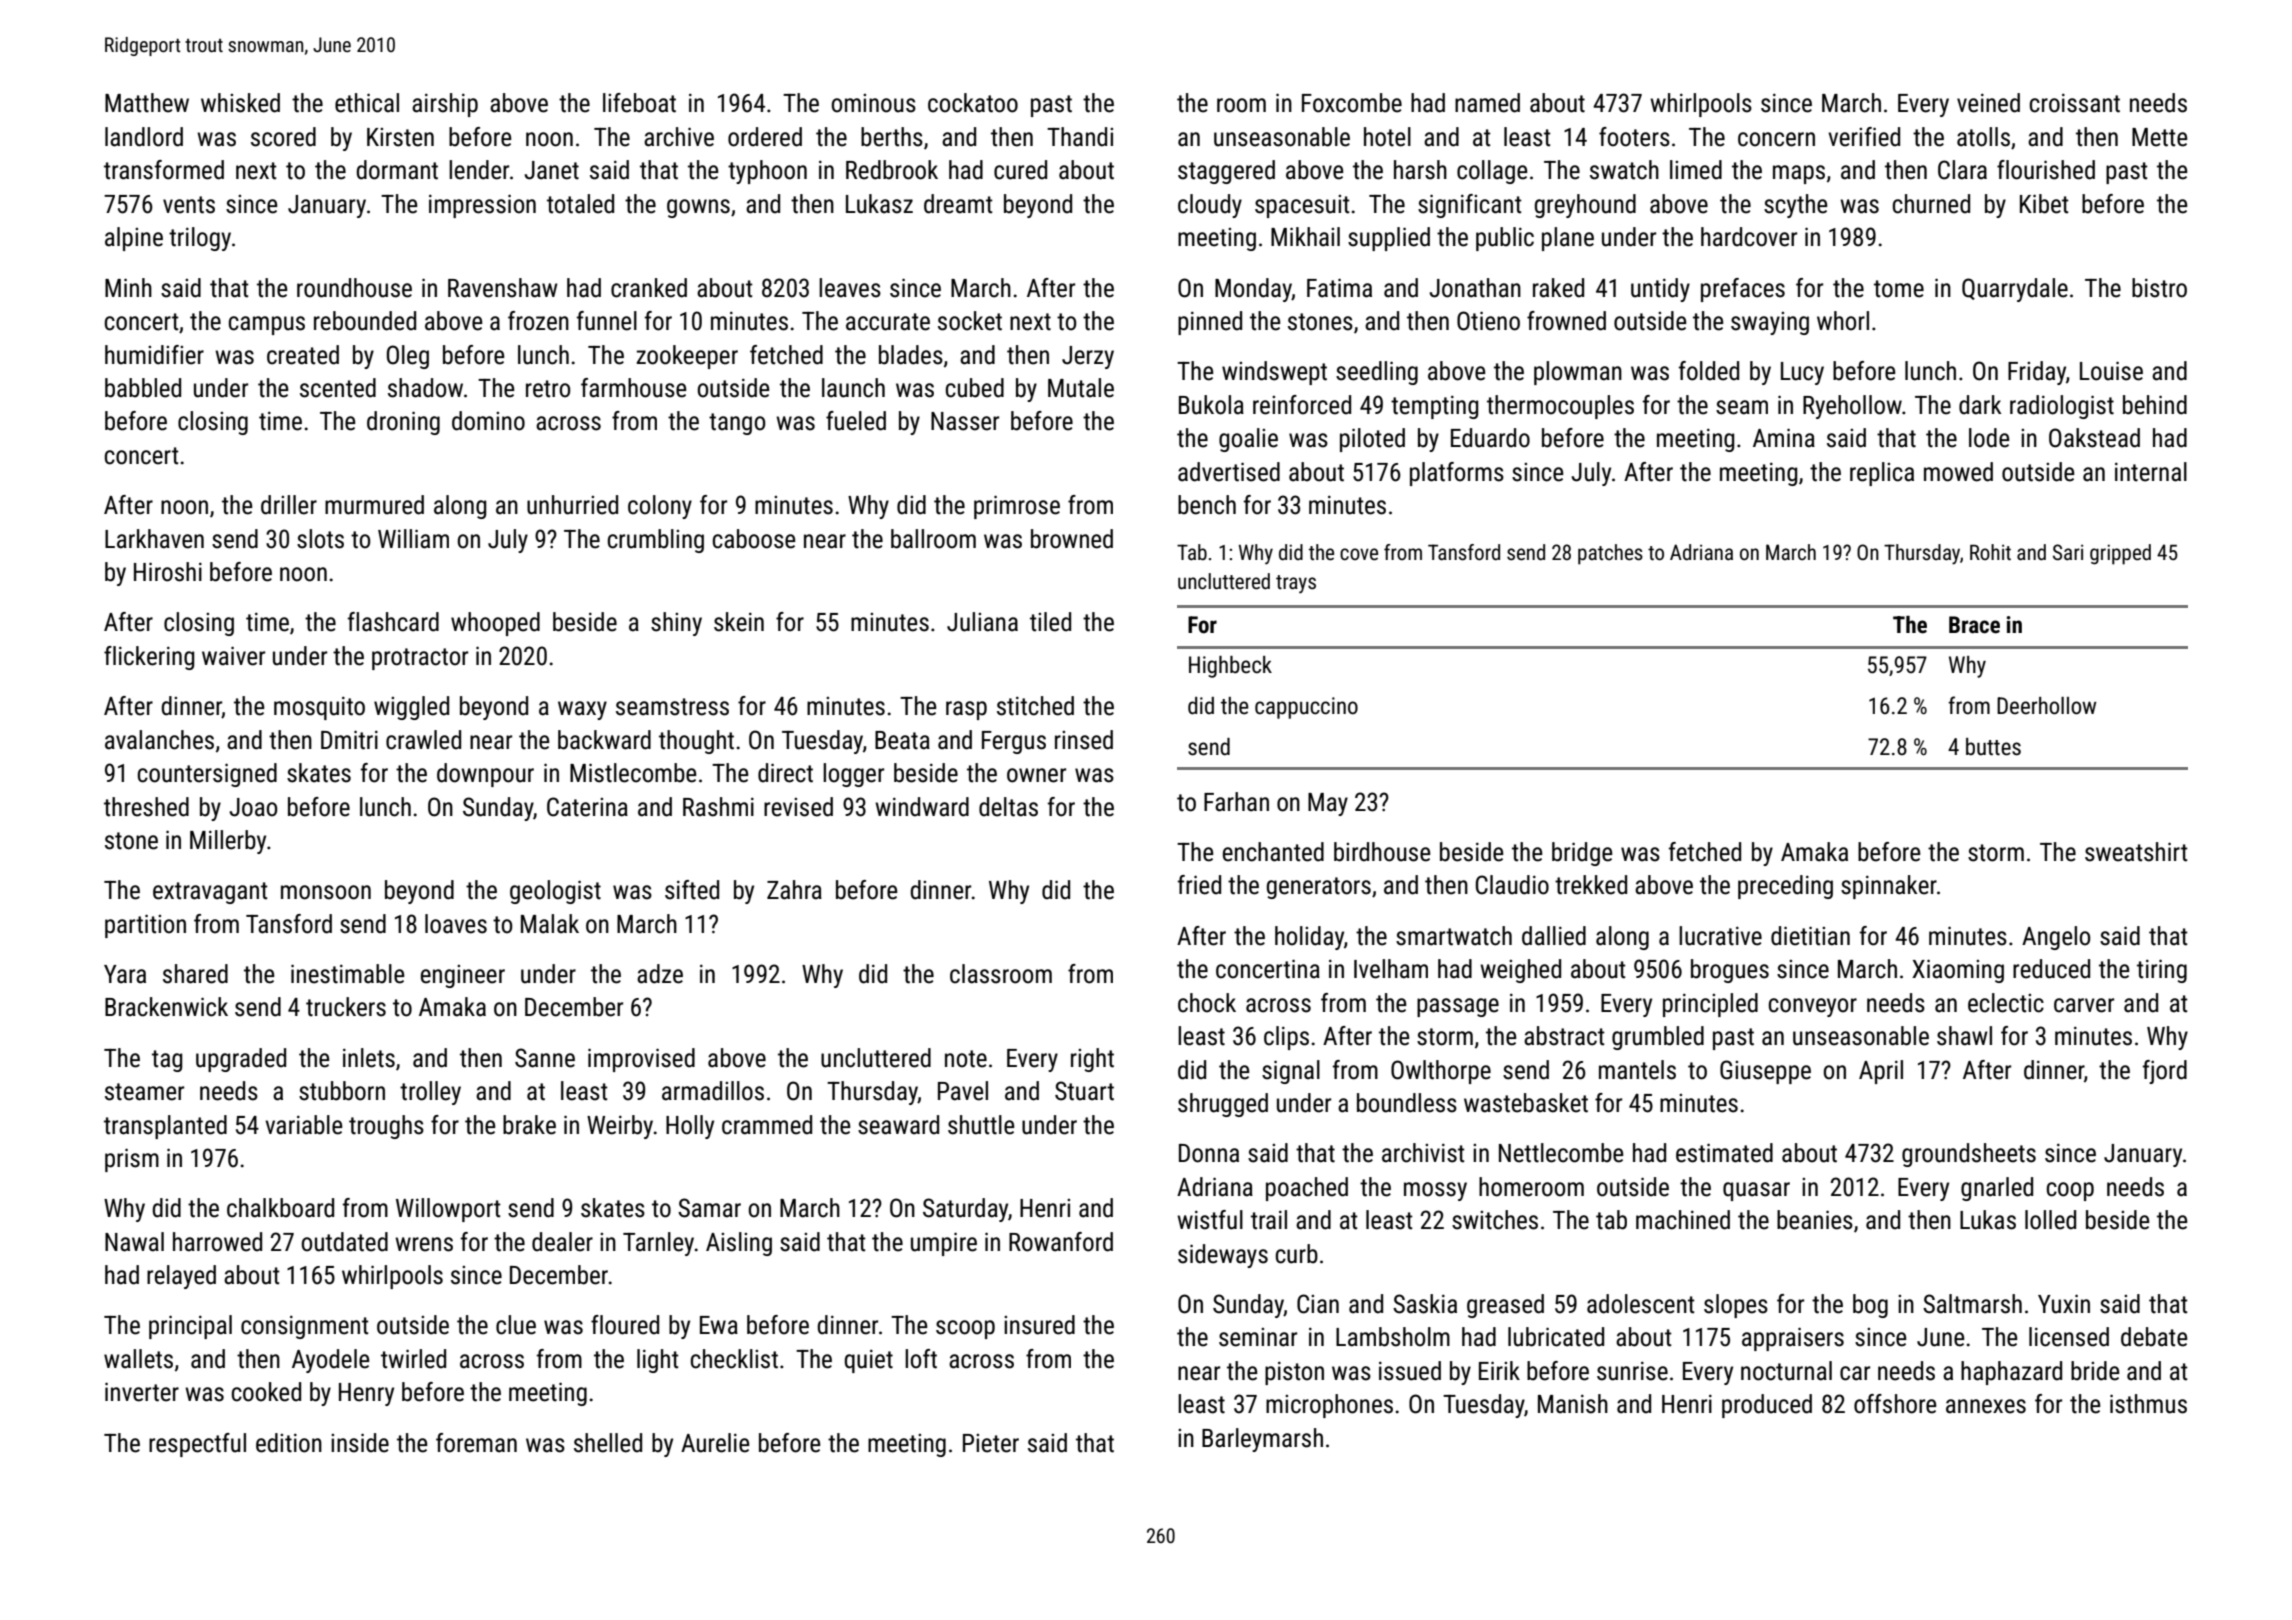 Image resolution: width=2292 pixels, height=1620 pixels. Describe the element at coordinates (660, 974) in the document. I see `adze` at that location.
